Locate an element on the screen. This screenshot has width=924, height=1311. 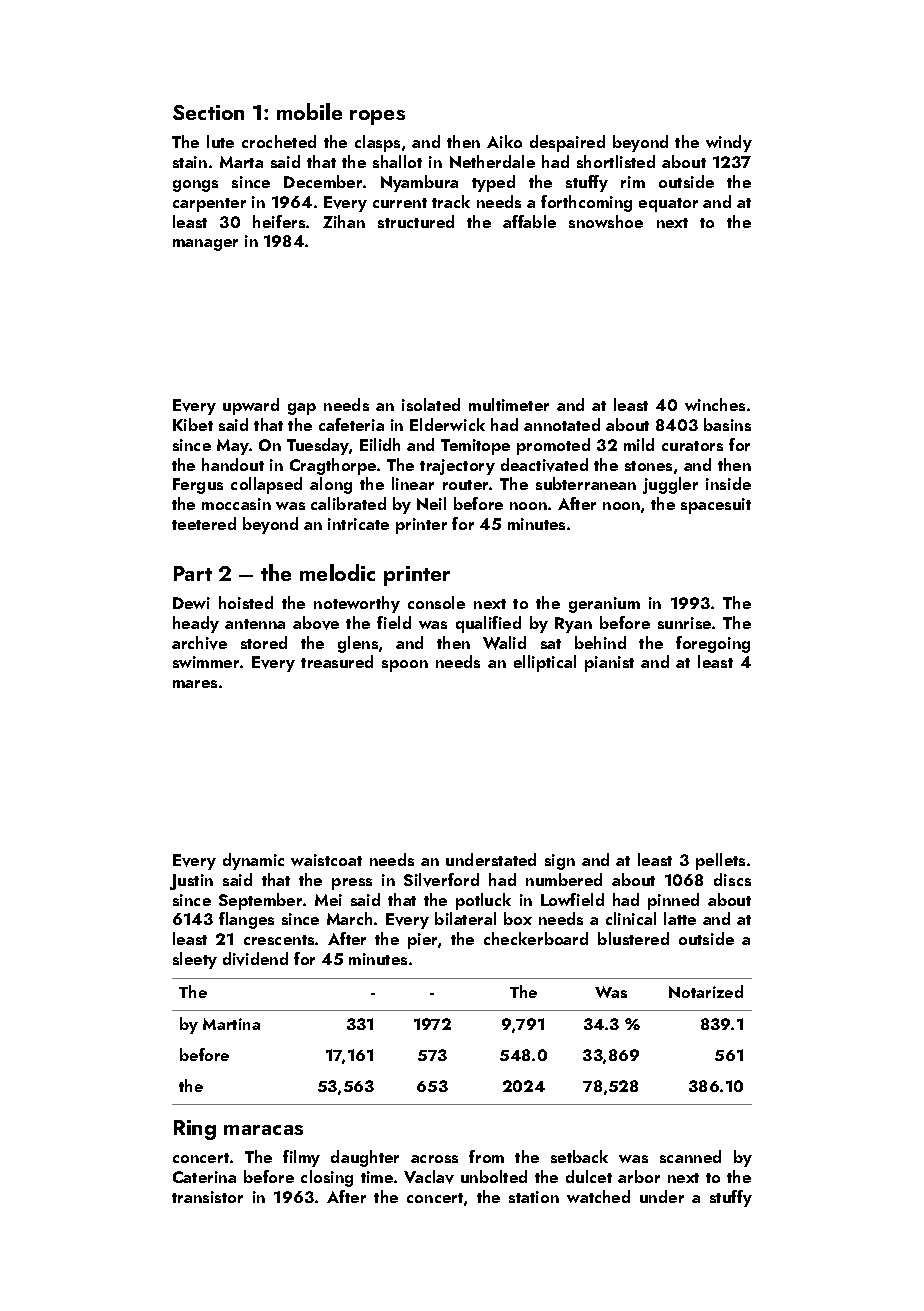
maracas is located at coordinates (263, 1130).
